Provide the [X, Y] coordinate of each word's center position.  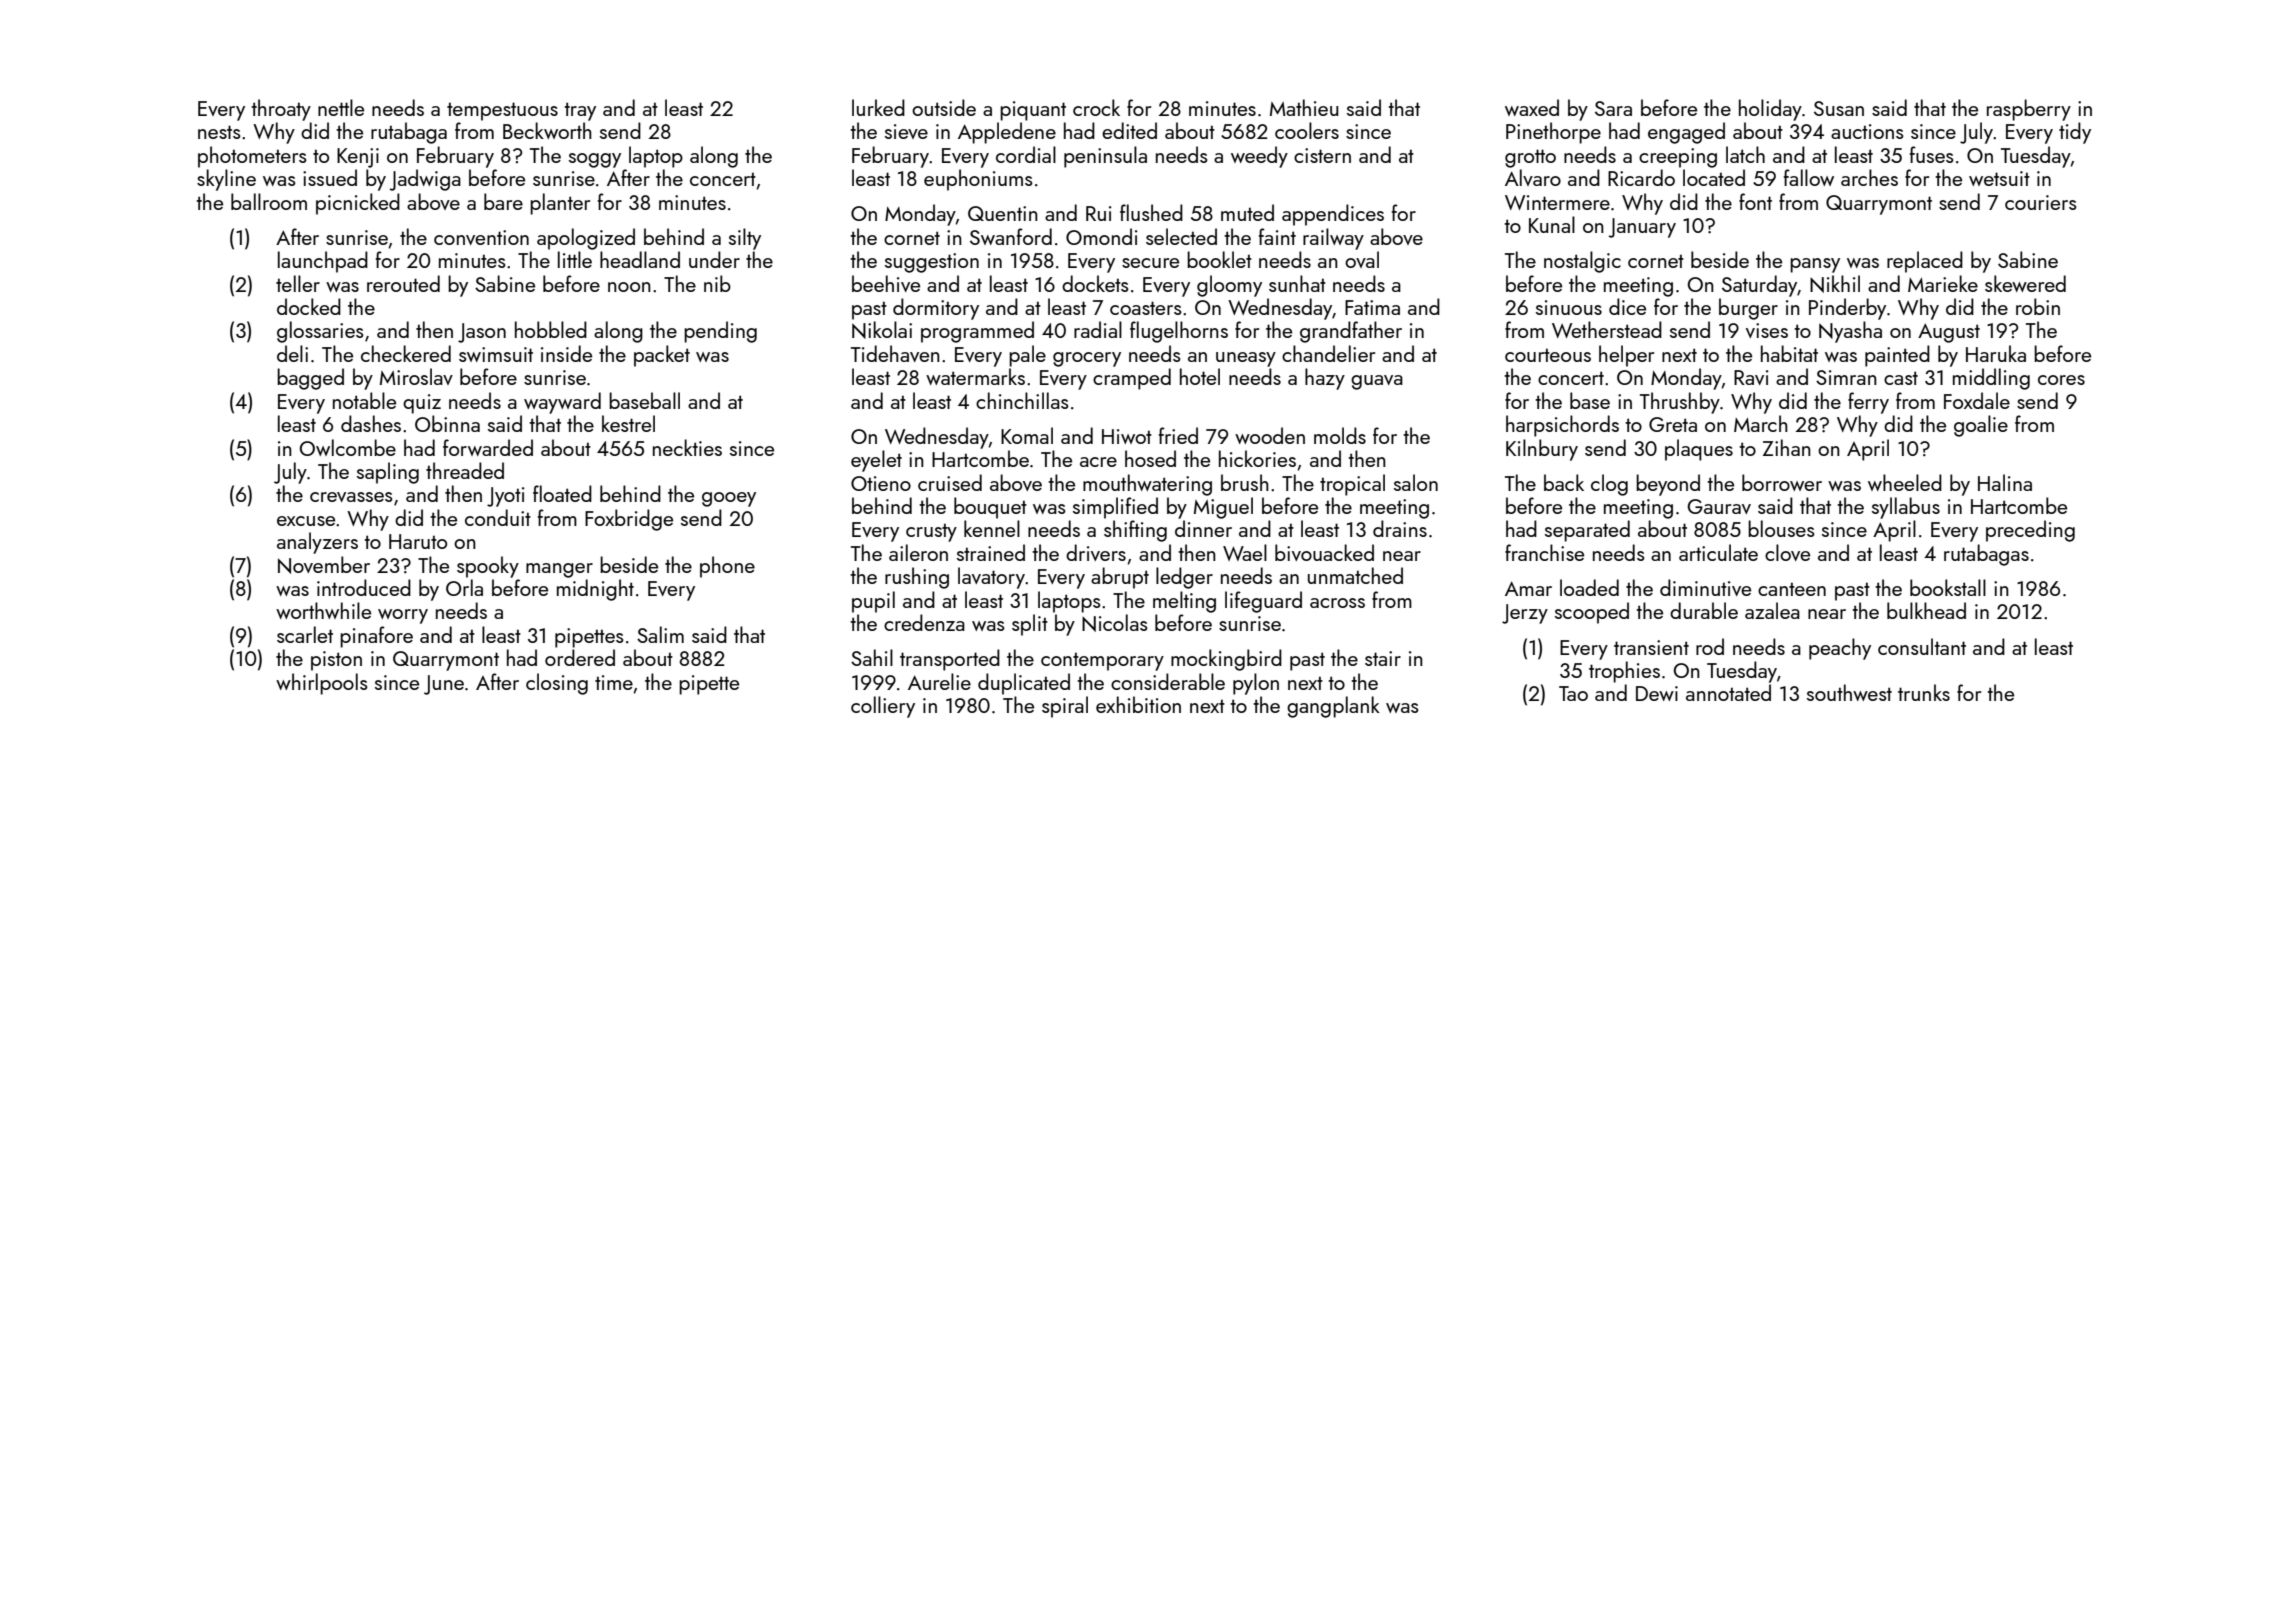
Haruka [1996, 353]
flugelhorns [1179, 332]
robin [2038, 306]
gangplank [1333, 707]
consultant [1922, 646]
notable [364, 400]
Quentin [1003, 213]
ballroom [269, 201]
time [614, 682]
